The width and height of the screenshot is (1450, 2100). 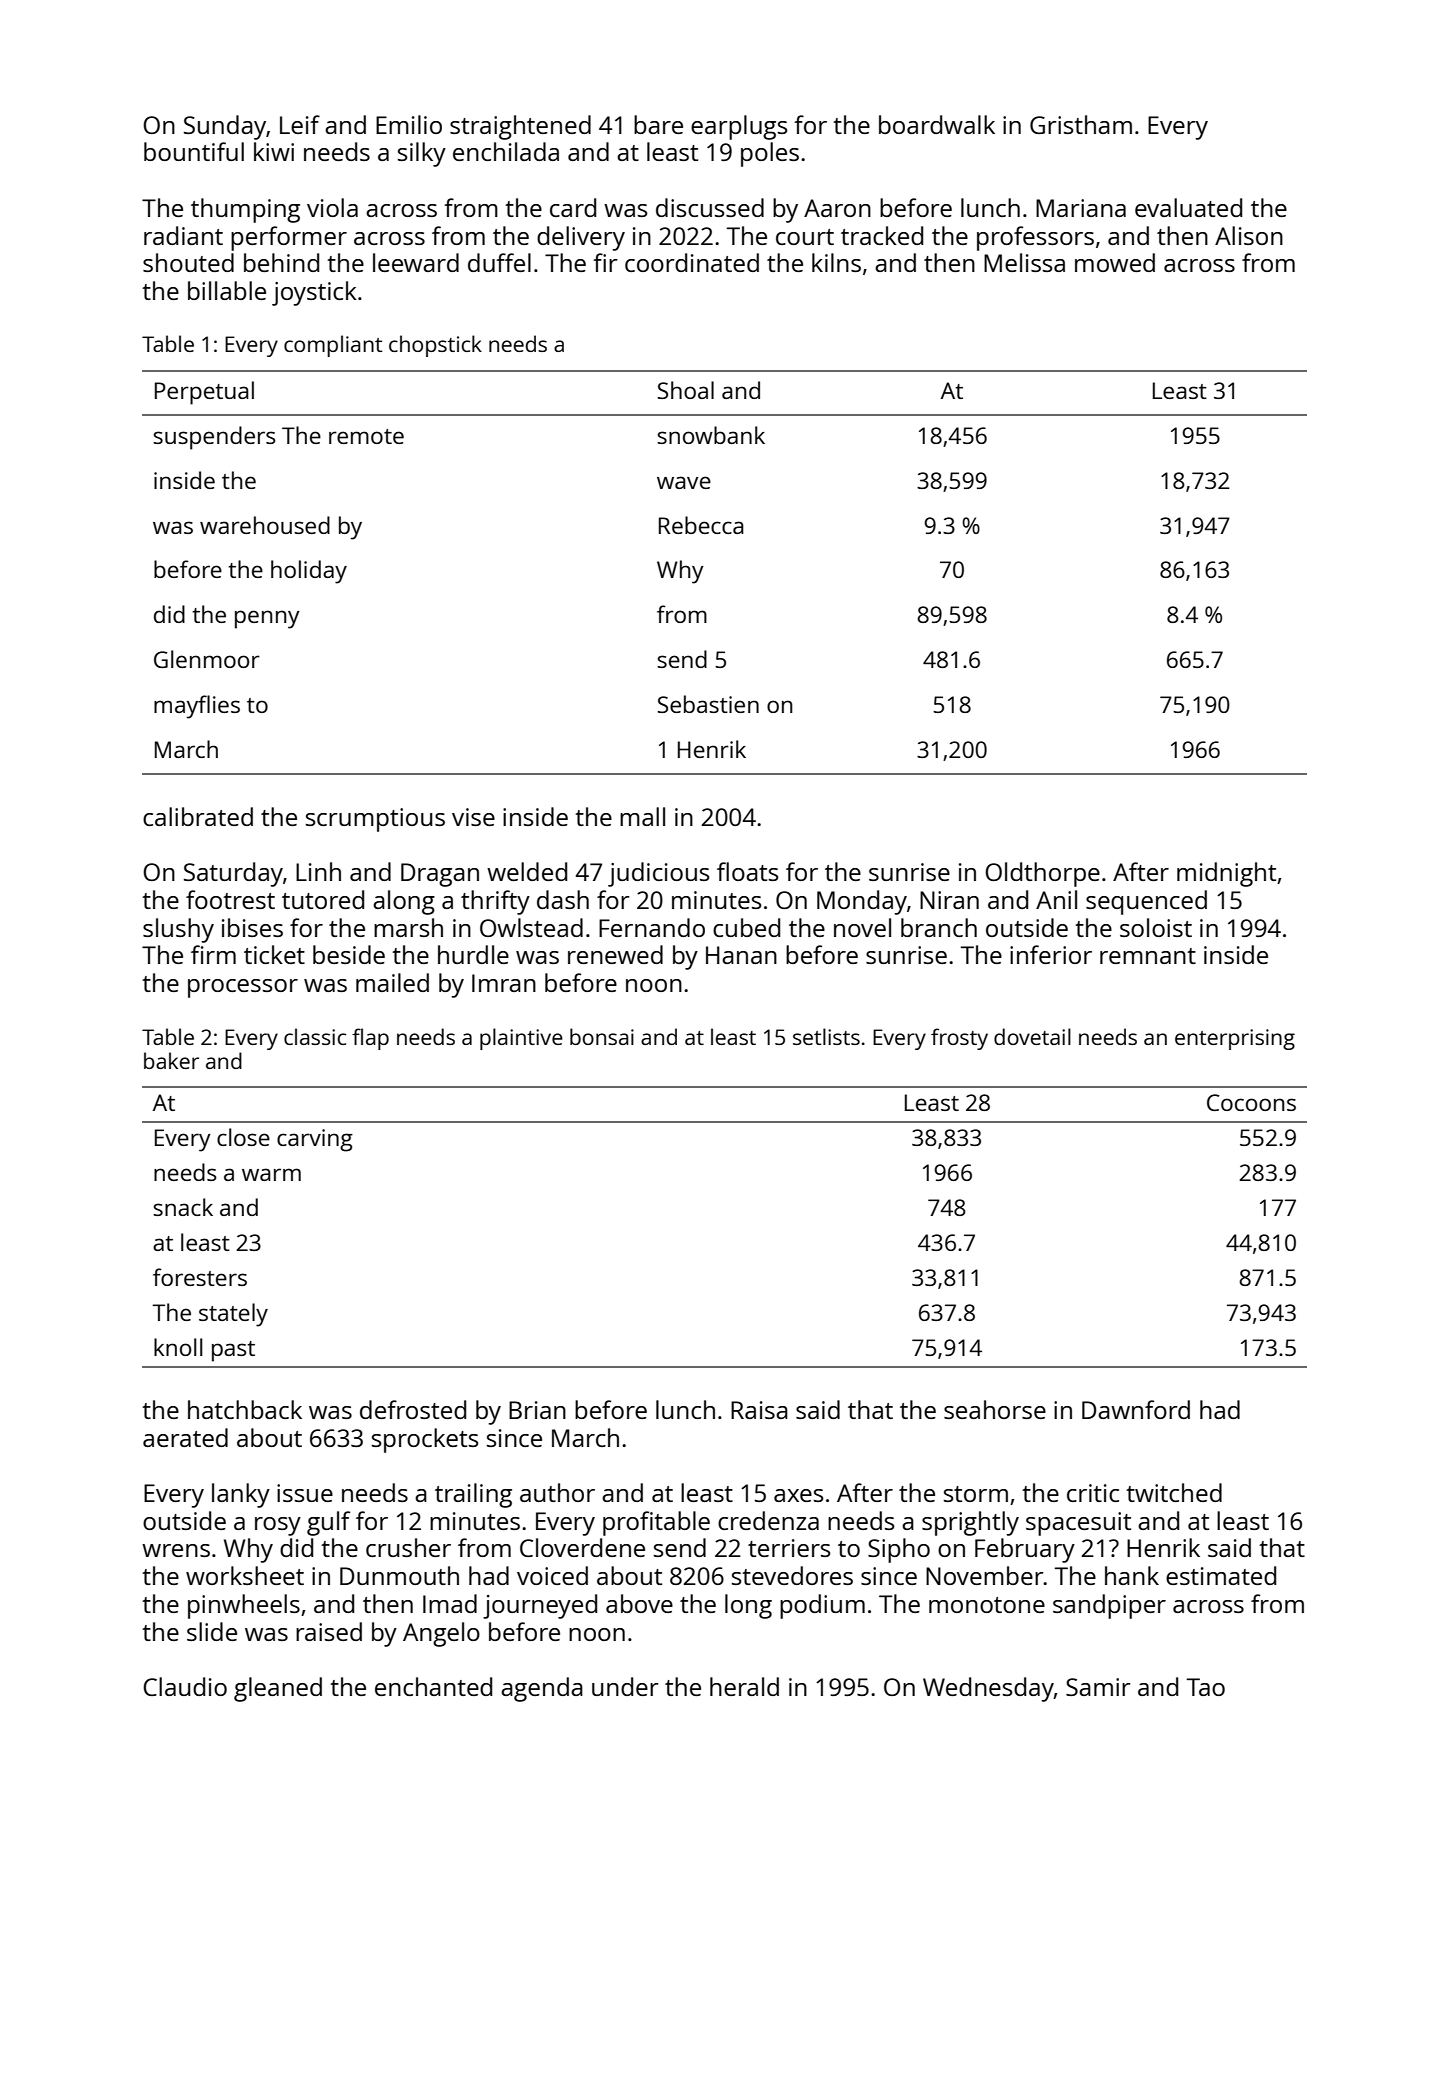 I want to click on soloist, so click(x=1156, y=927).
